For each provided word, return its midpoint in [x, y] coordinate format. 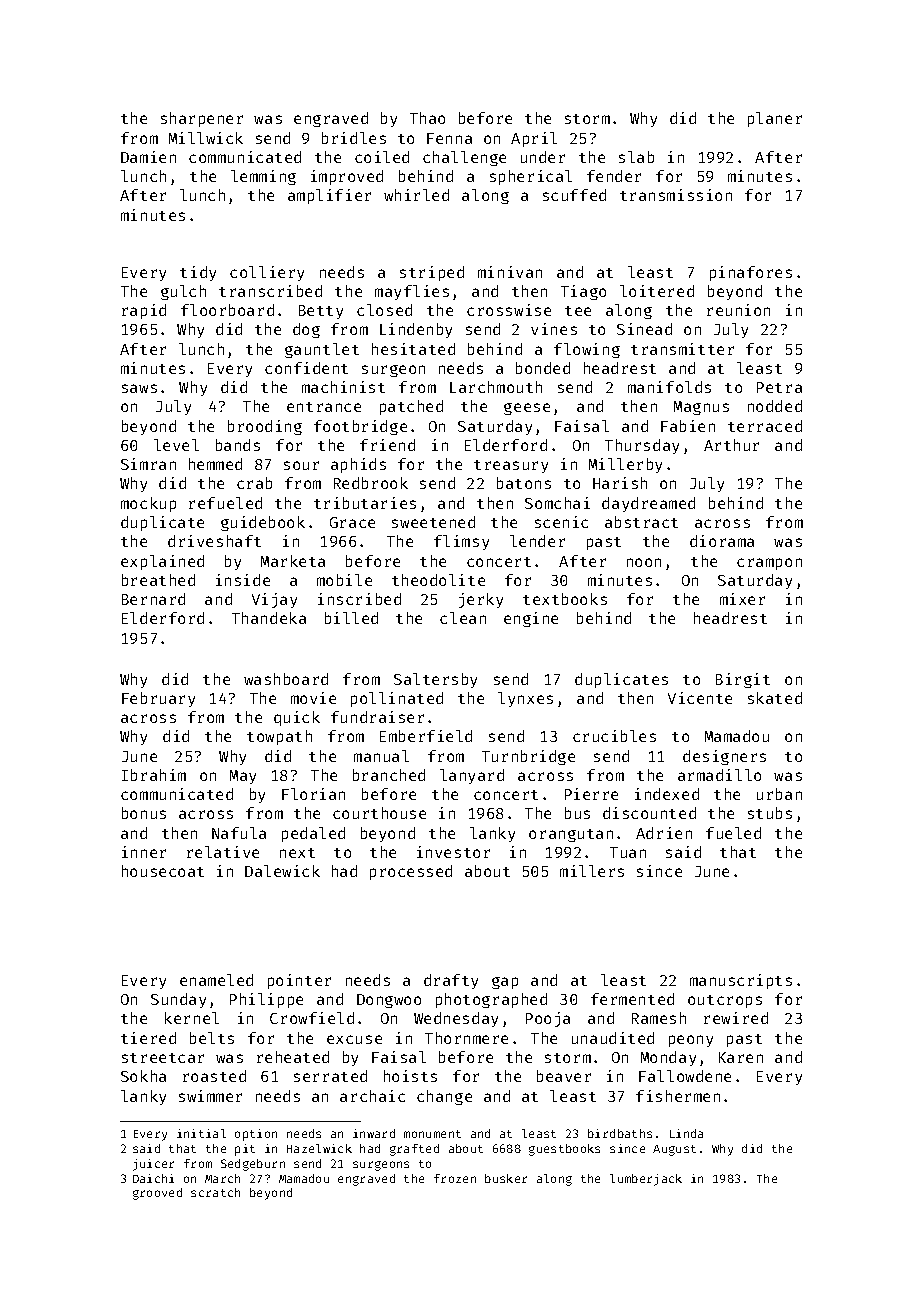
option [256, 1135]
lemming [263, 177]
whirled [416, 195]
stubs [770, 813]
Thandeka [269, 618]
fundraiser [377, 717]
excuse [354, 1039]
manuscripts [741, 981]
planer [775, 119]
